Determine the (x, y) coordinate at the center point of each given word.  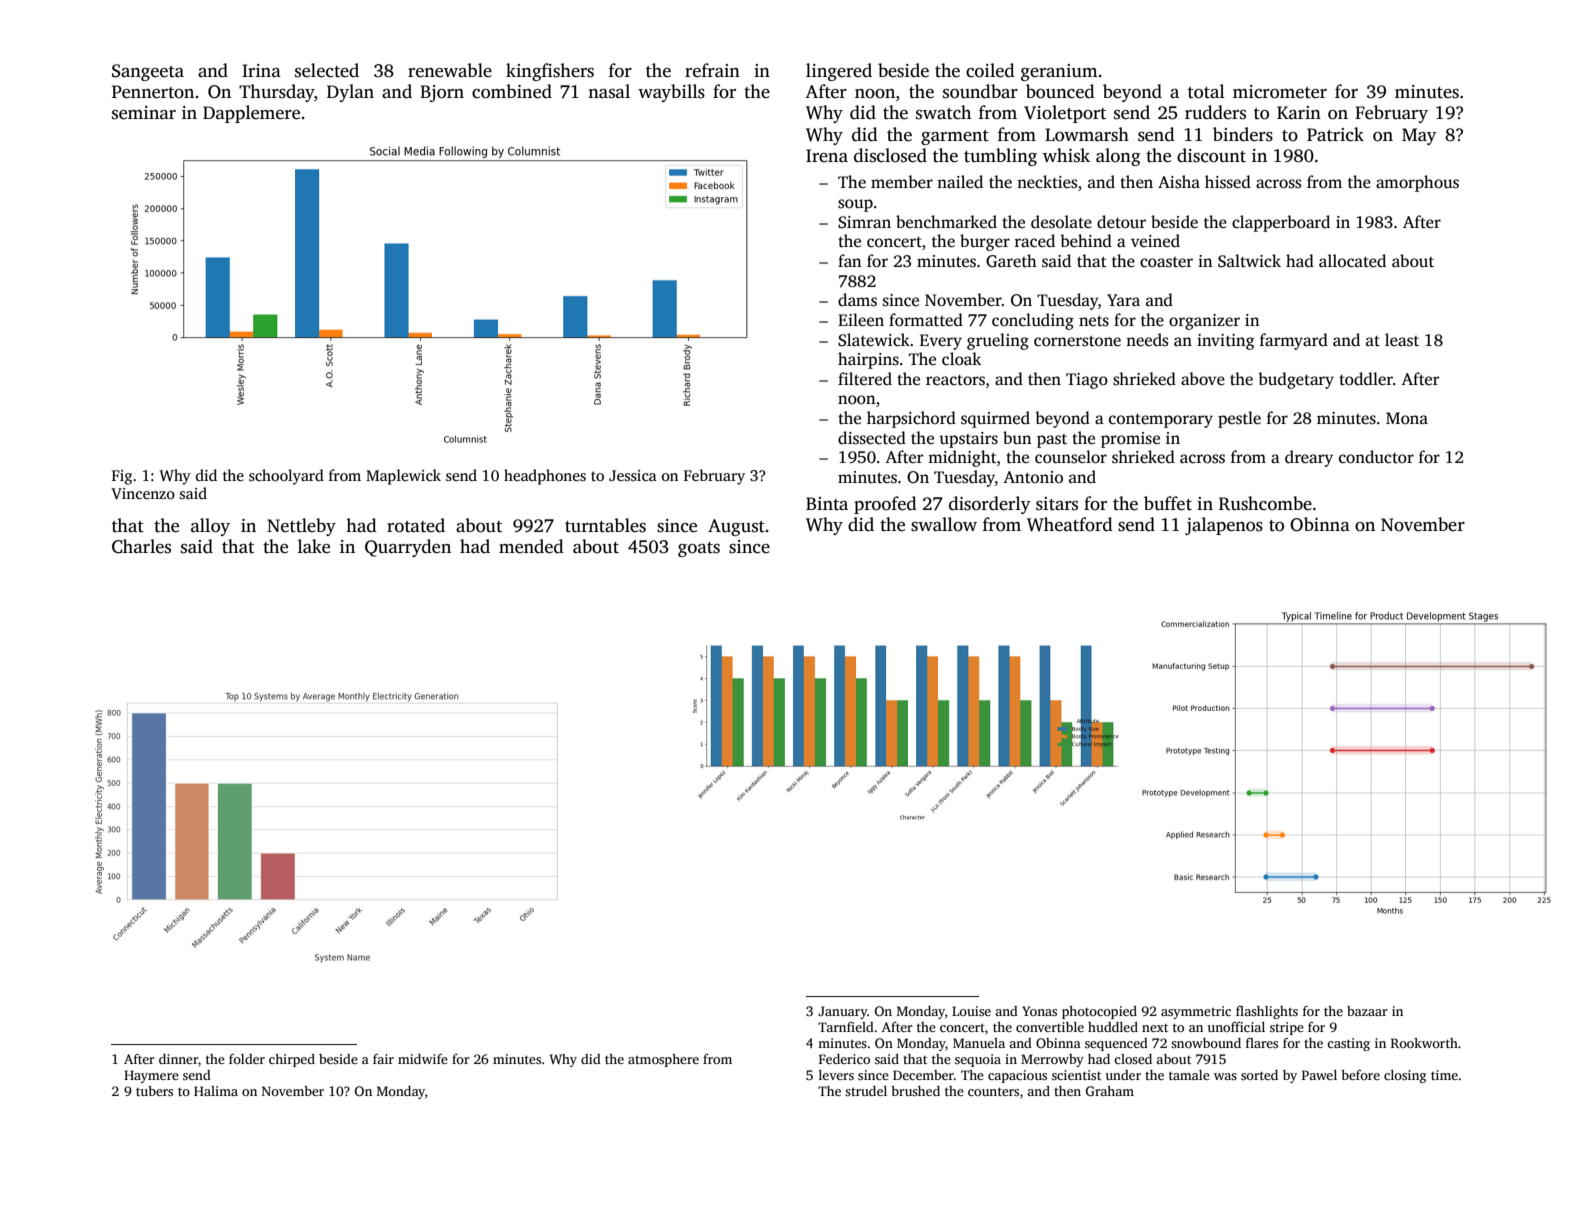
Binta (827, 504)
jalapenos (1224, 526)
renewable (450, 70)
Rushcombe (1265, 503)
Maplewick (403, 477)
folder (247, 1059)
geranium (1059, 72)
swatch (943, 112)
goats (699, 549)
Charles (141, 546)
